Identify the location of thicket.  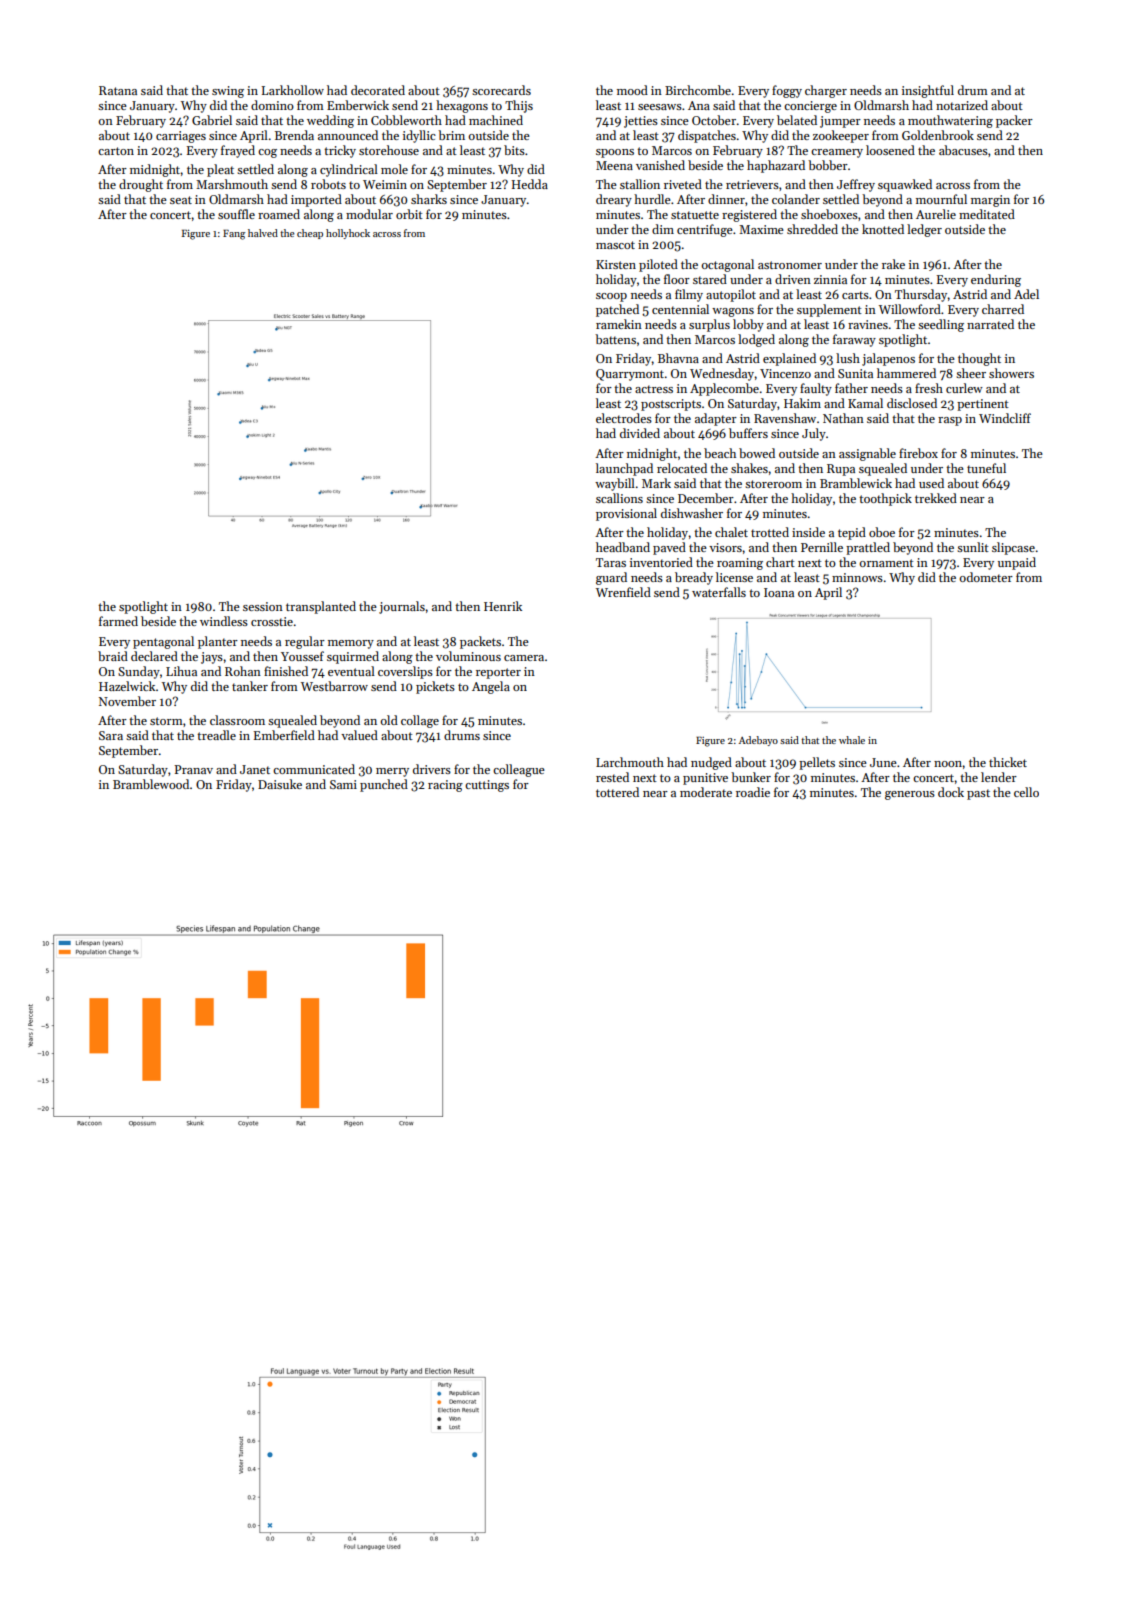
(1008, 762).
